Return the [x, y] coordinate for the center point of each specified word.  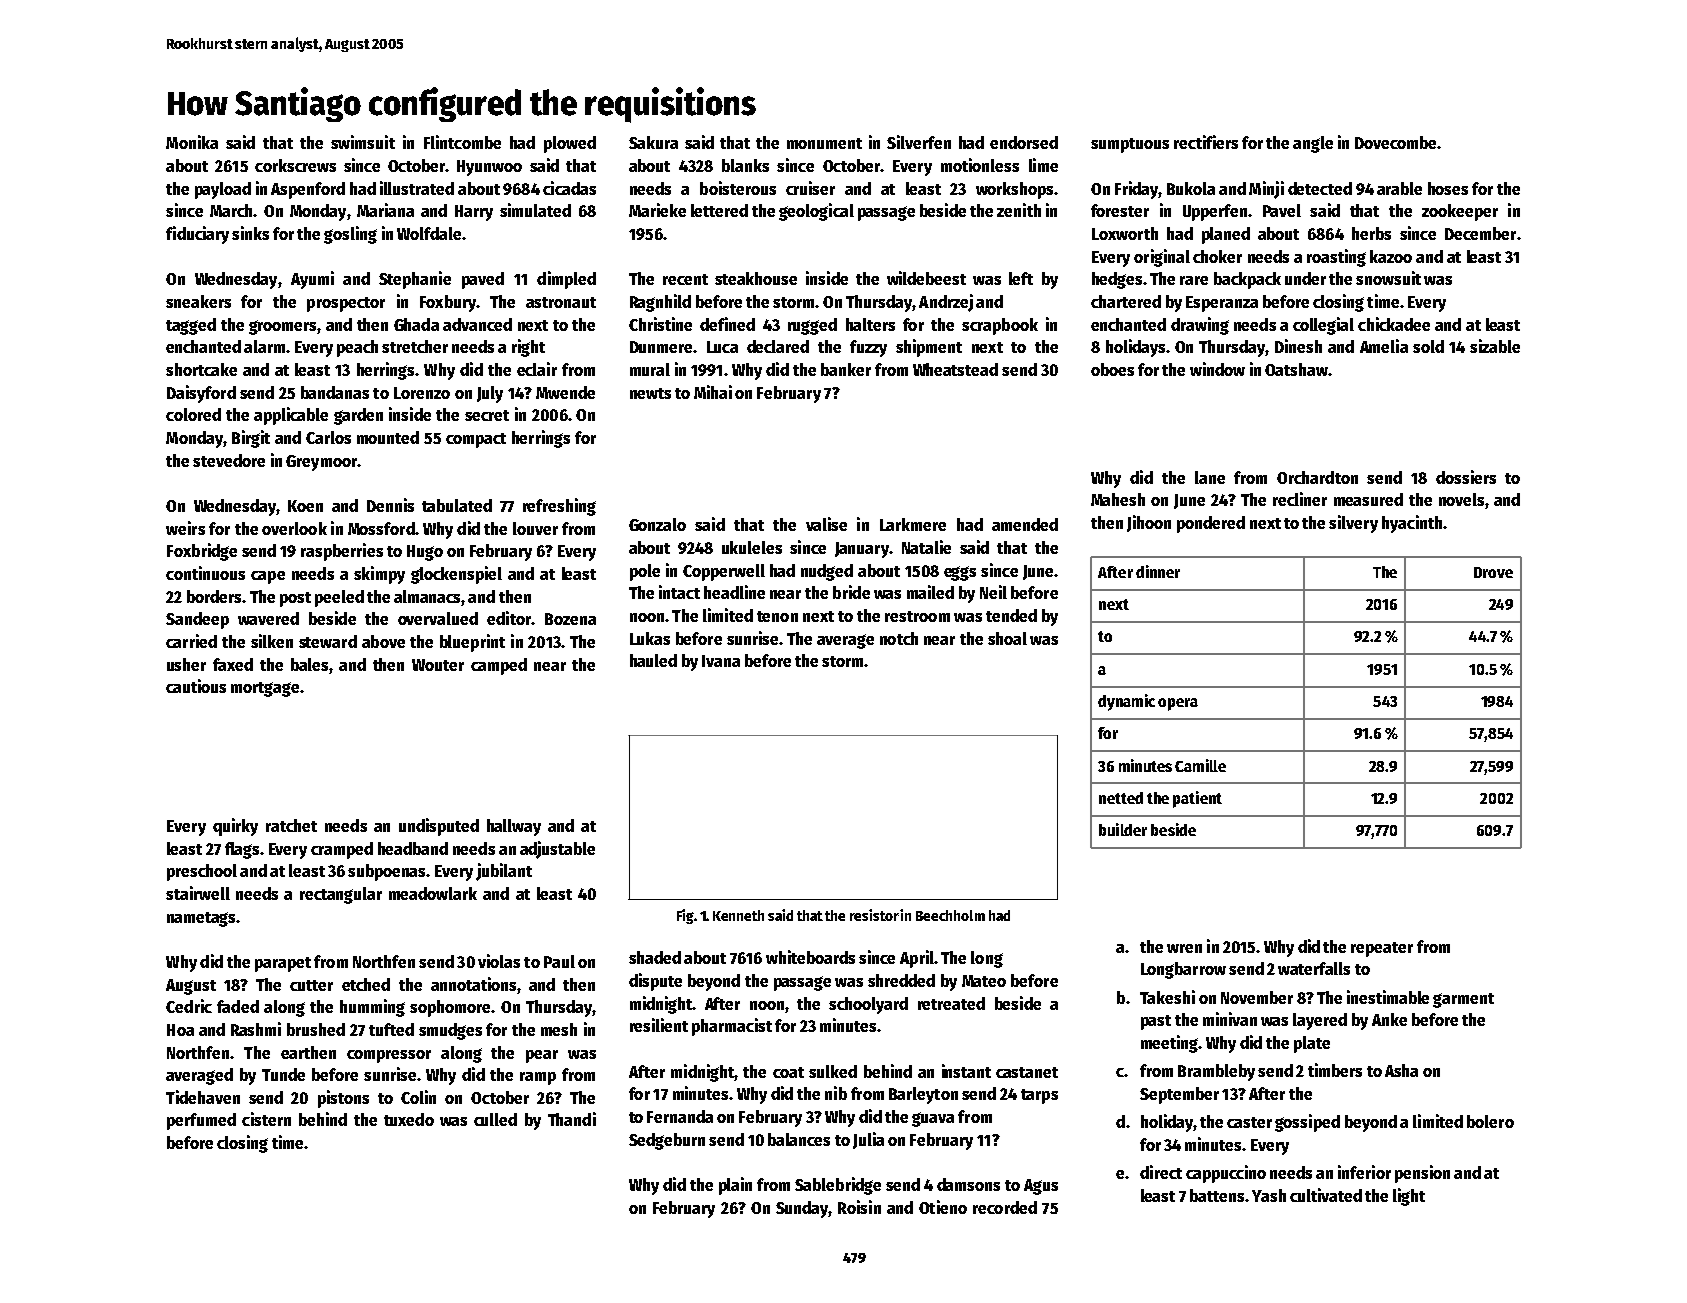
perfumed [201, 1121]
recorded [1005, 1207]
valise [826, 524]
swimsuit [363, 142]
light [1409, 1197]
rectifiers [1206, 142]
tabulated [457, 505]
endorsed [1024, 142]
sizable [1495, 346]
